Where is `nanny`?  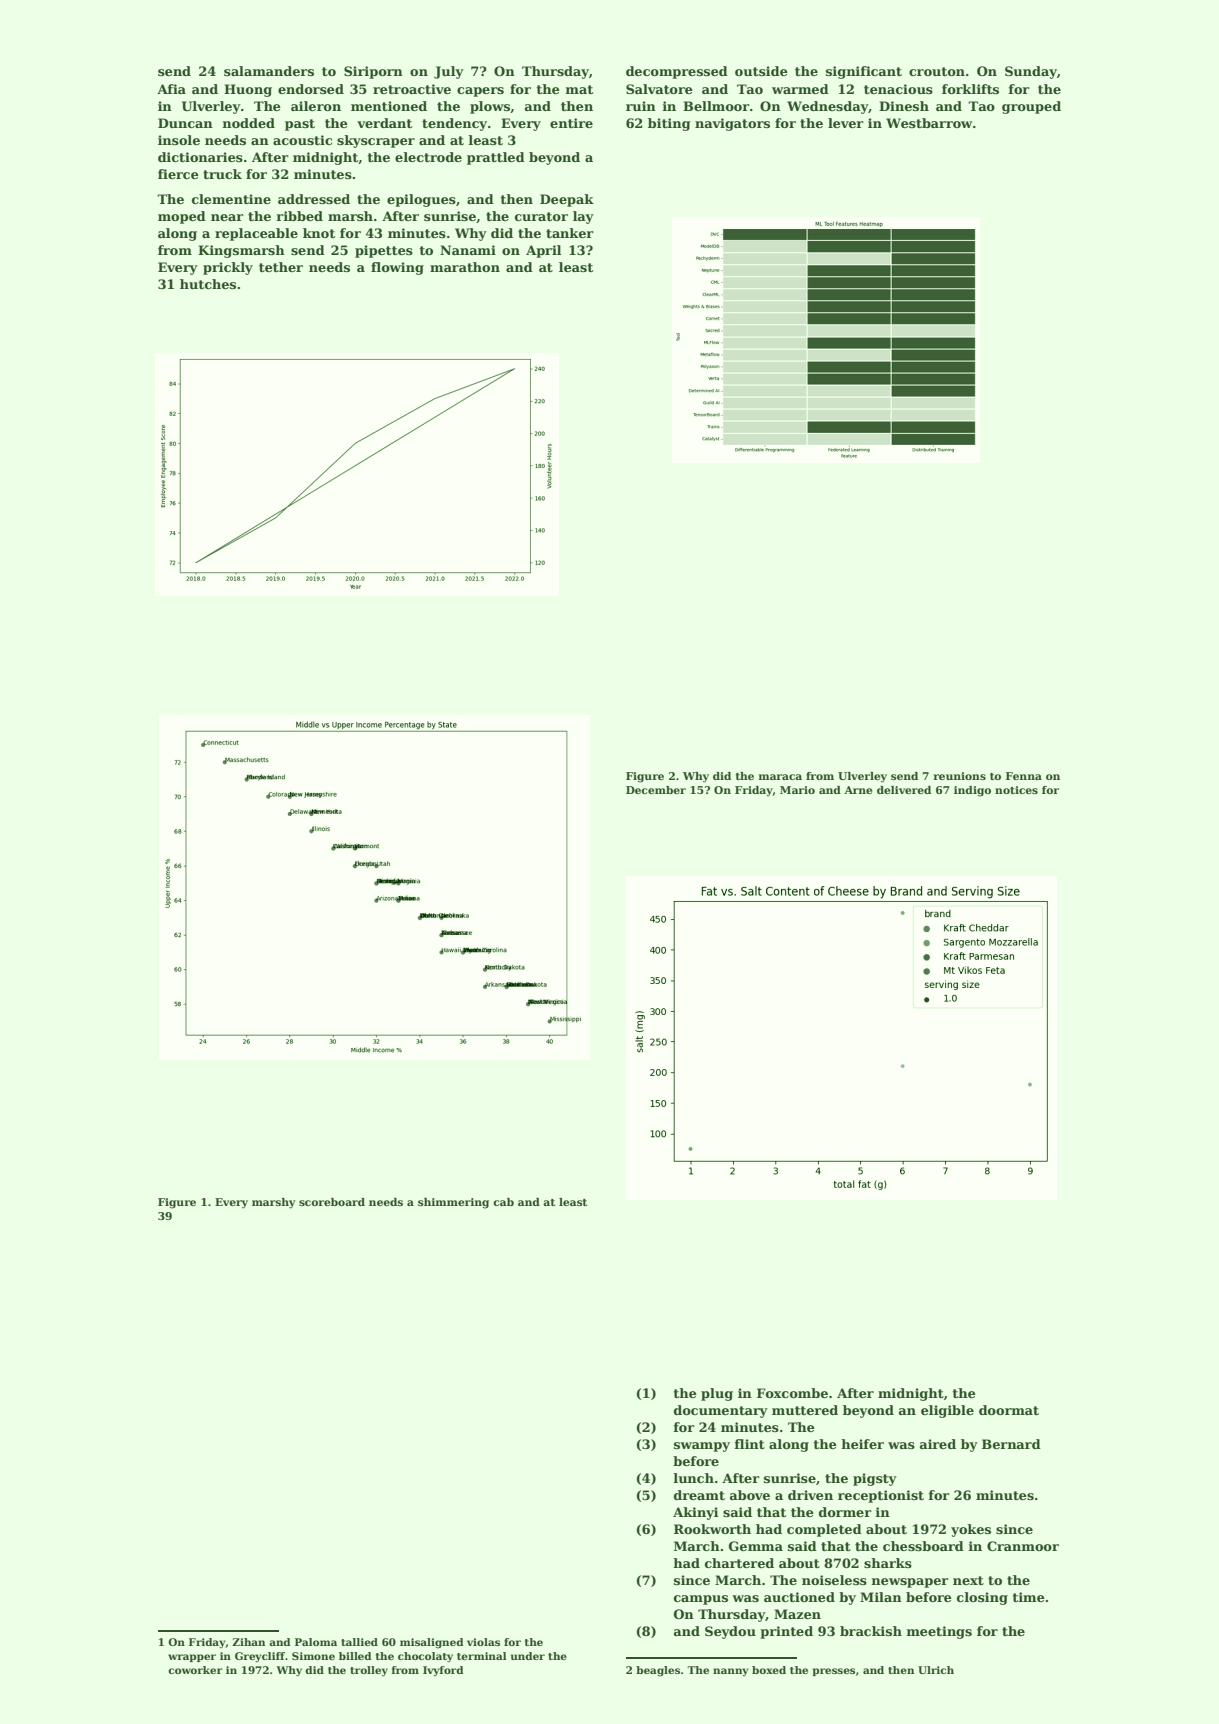
nanny is located at coordinates (731, 1672).
